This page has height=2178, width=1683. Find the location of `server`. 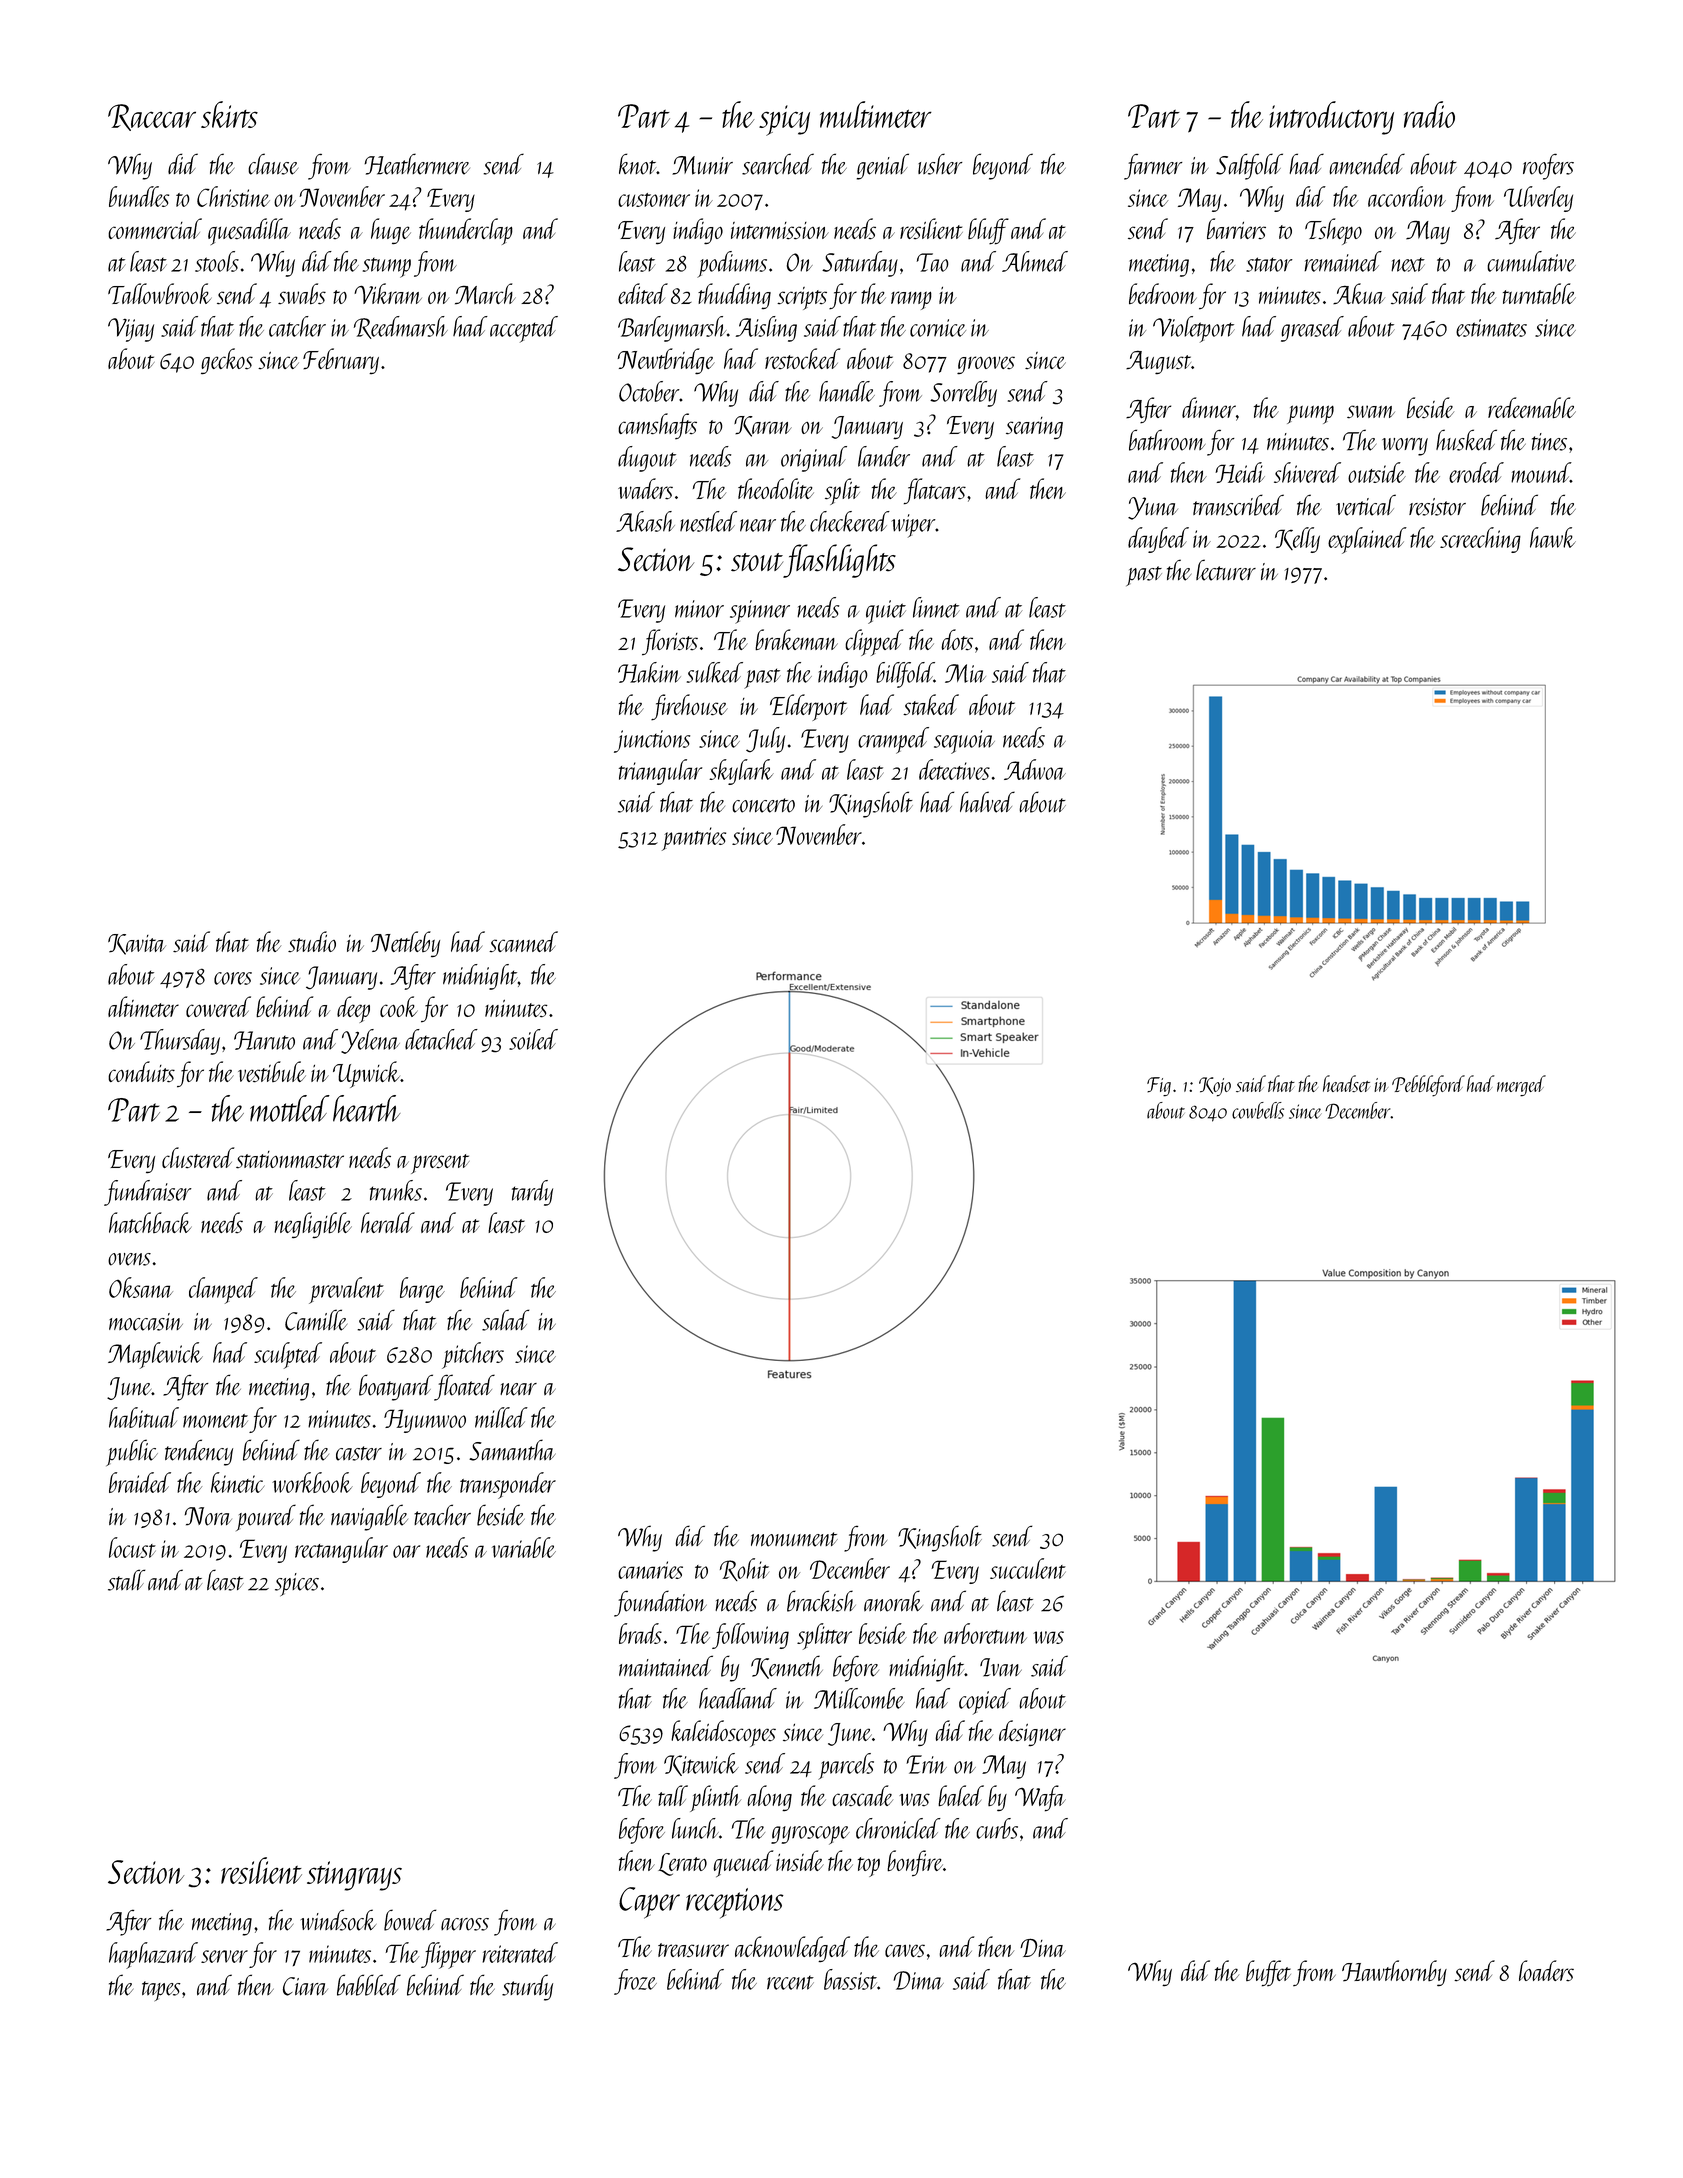

server is located at coordinates (224, 1956).
